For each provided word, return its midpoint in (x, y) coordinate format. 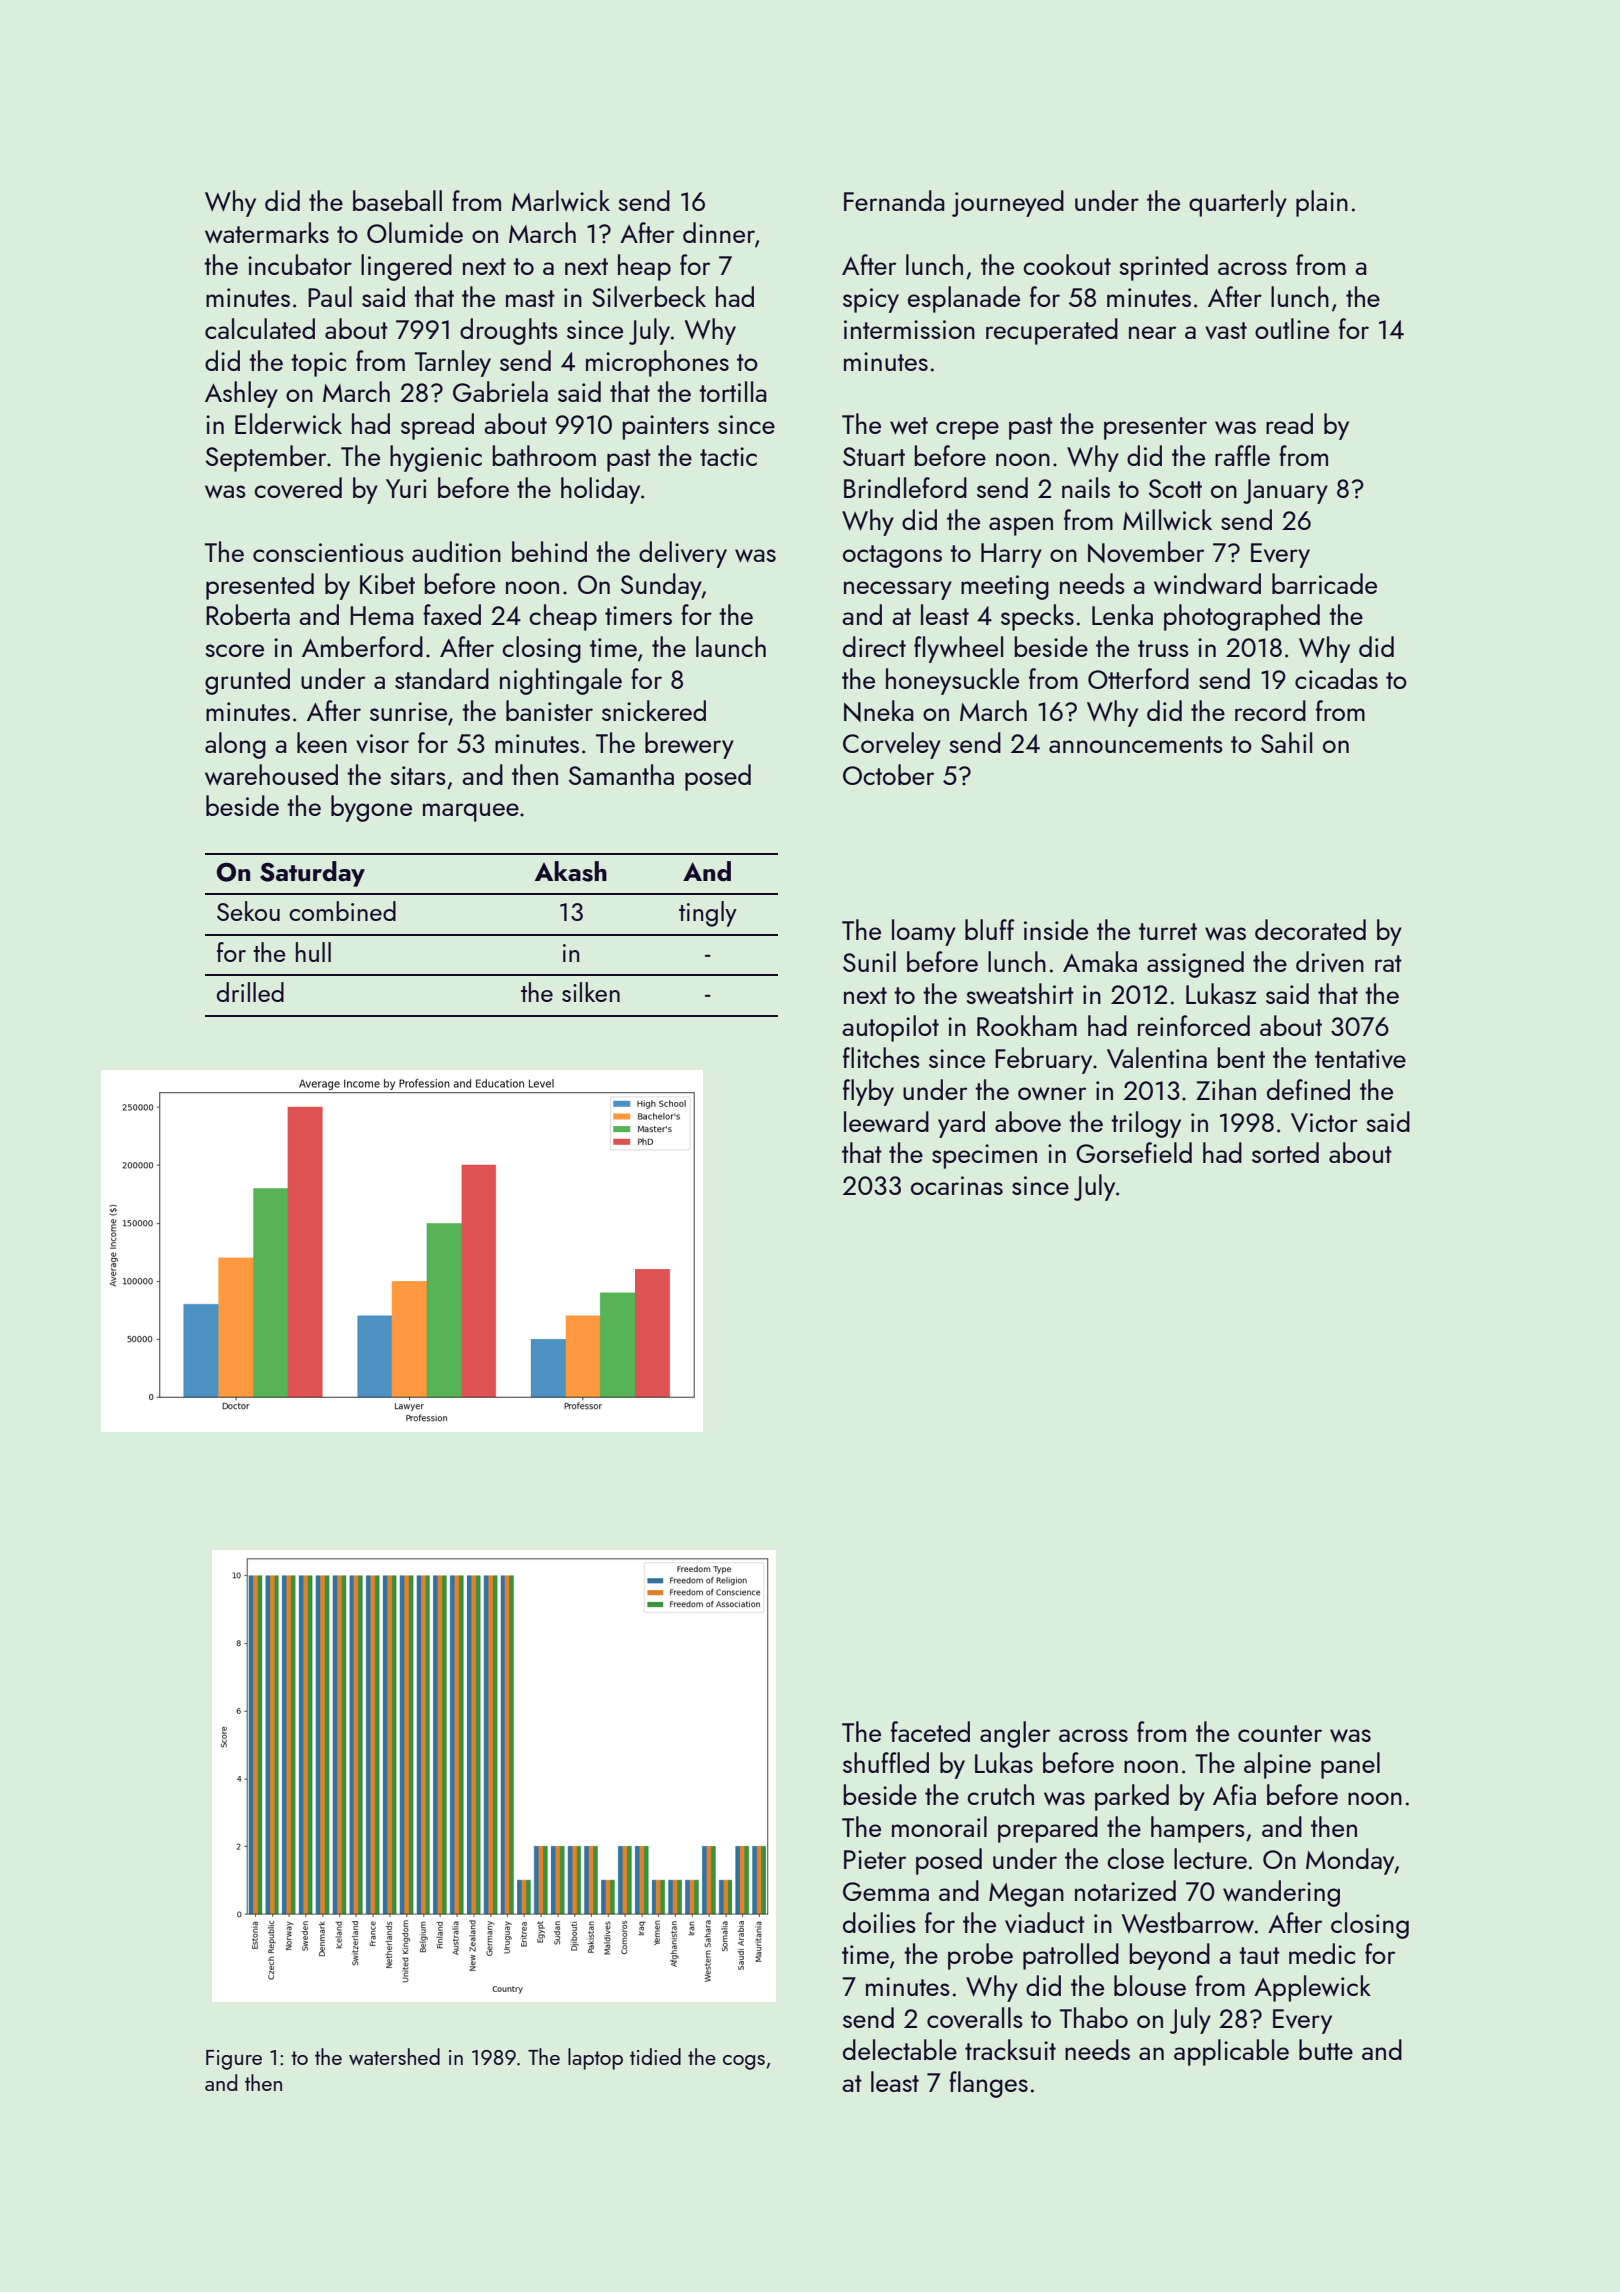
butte (1326, 2049)
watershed (394, 2056)
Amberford (362, 646)
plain (1322, 203)
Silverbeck (649, 297)
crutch (1000, 1794)
